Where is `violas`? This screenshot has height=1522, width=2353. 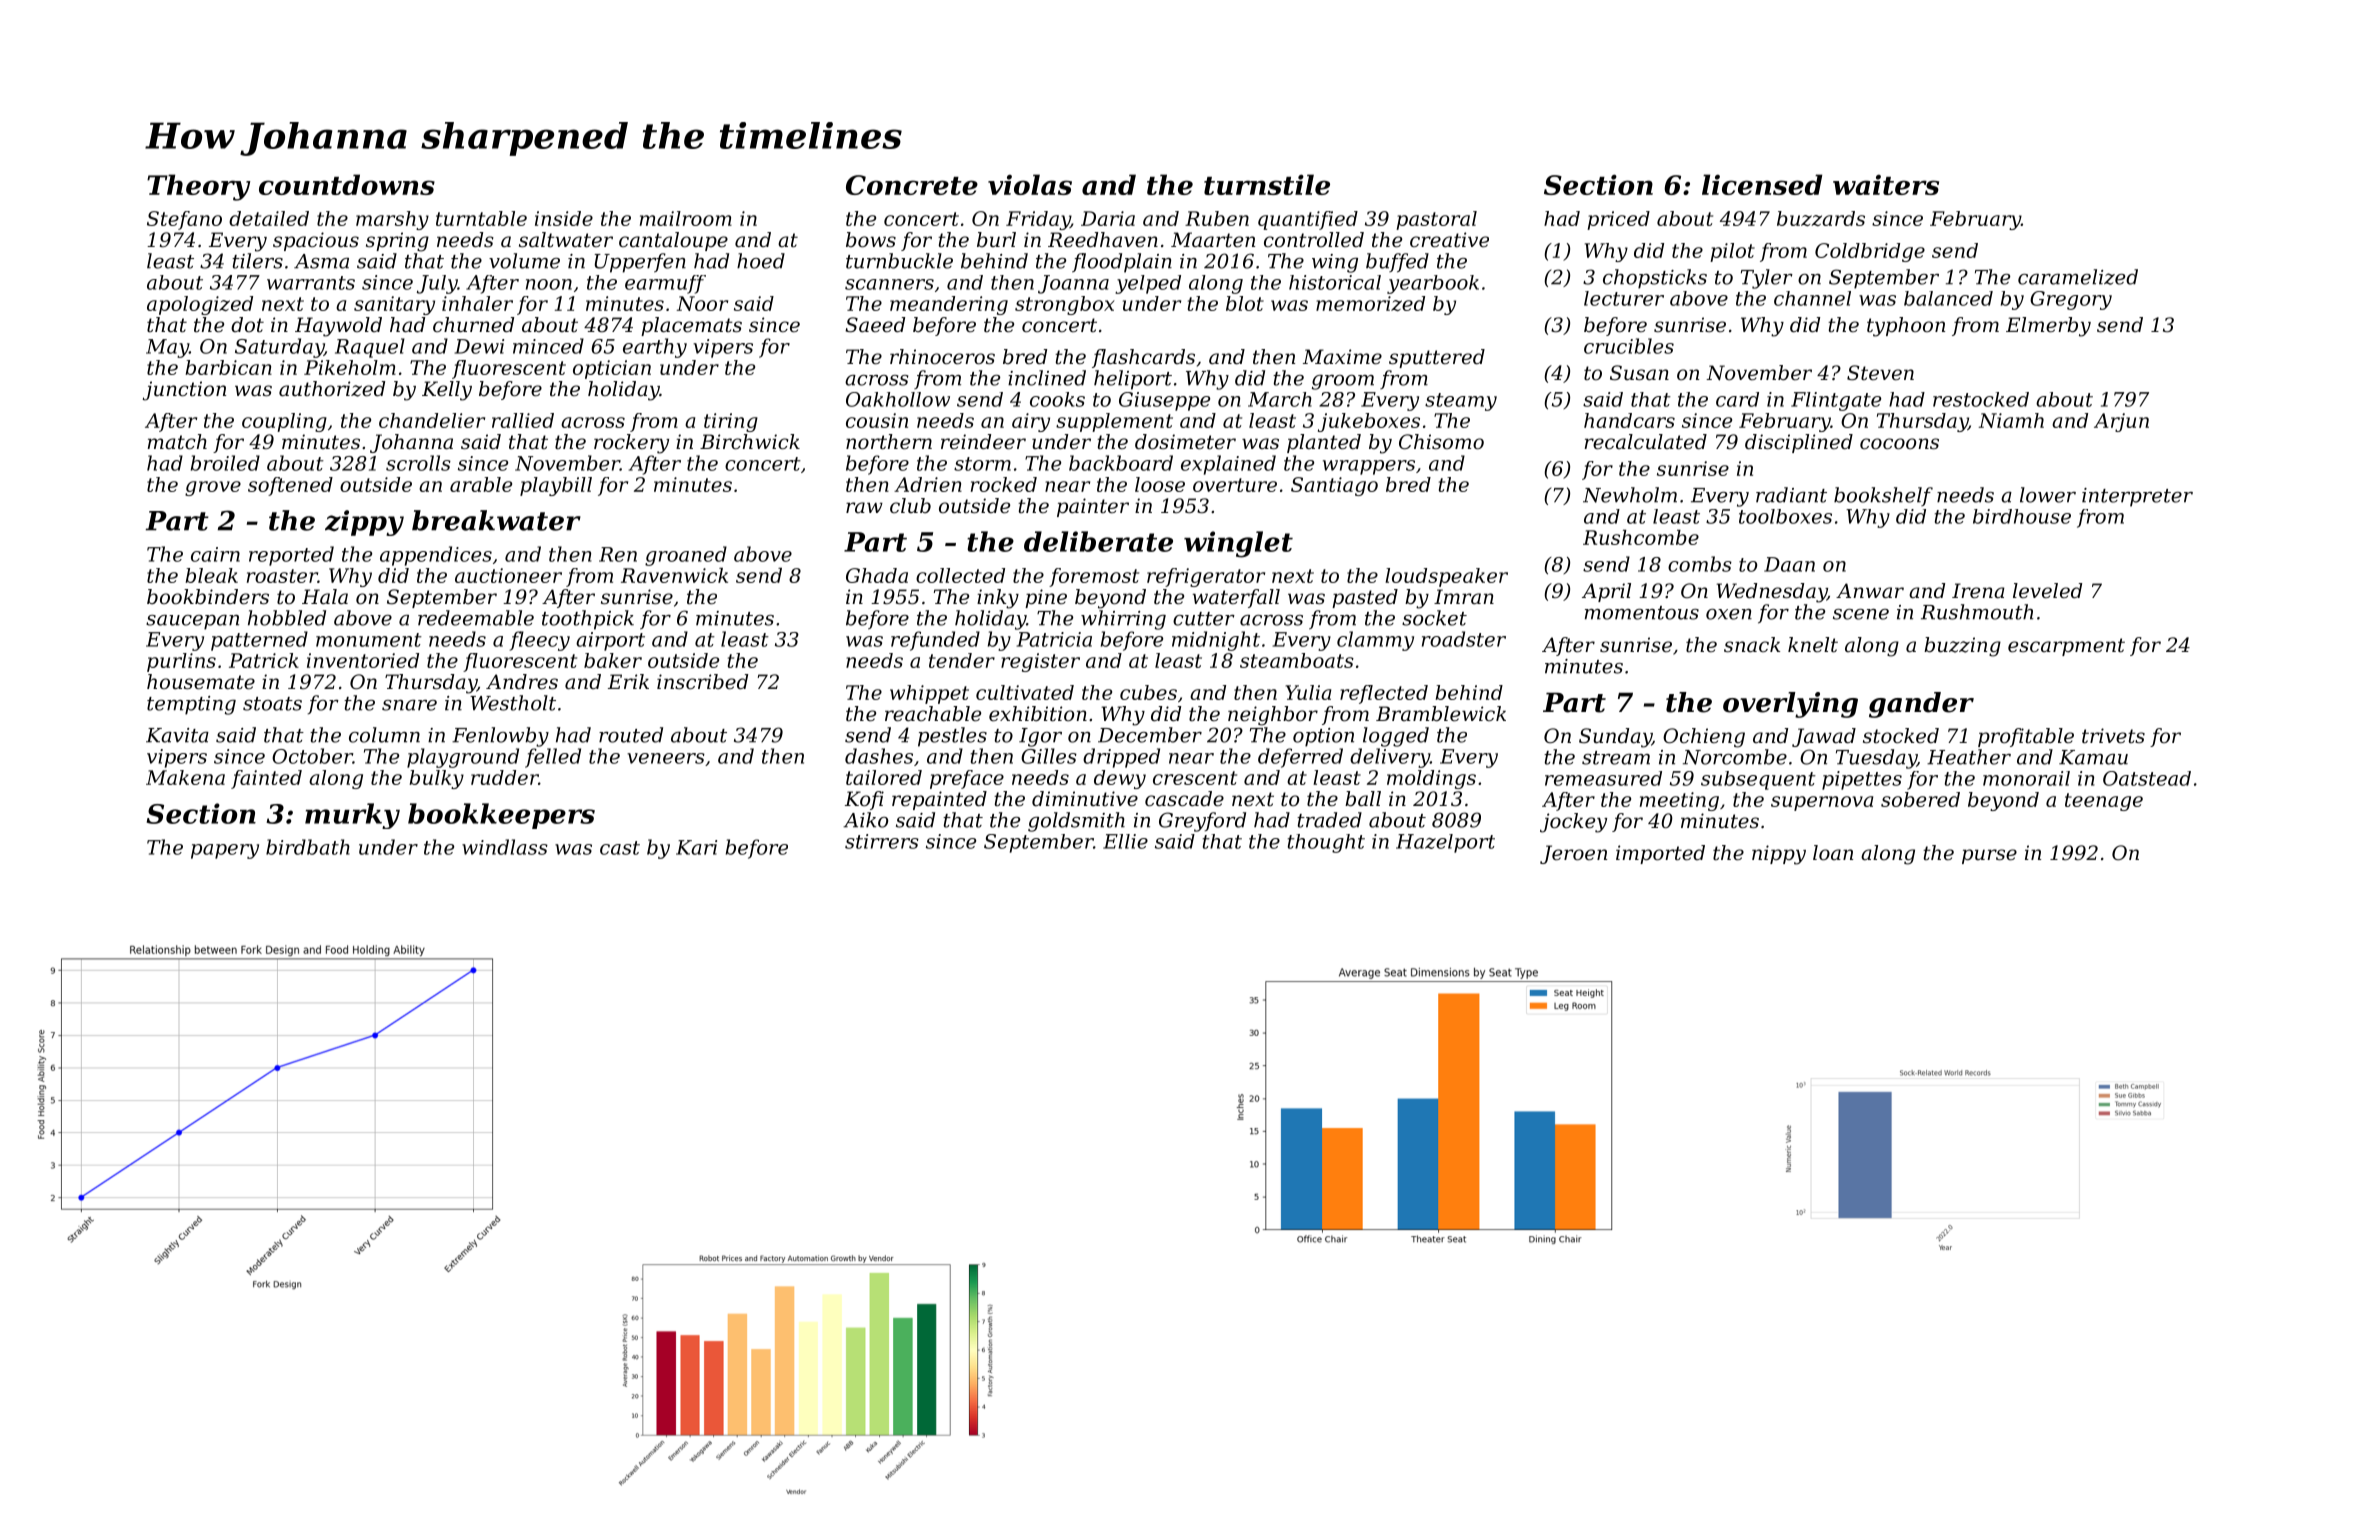
violas is located at coordinates (1030, 184).
